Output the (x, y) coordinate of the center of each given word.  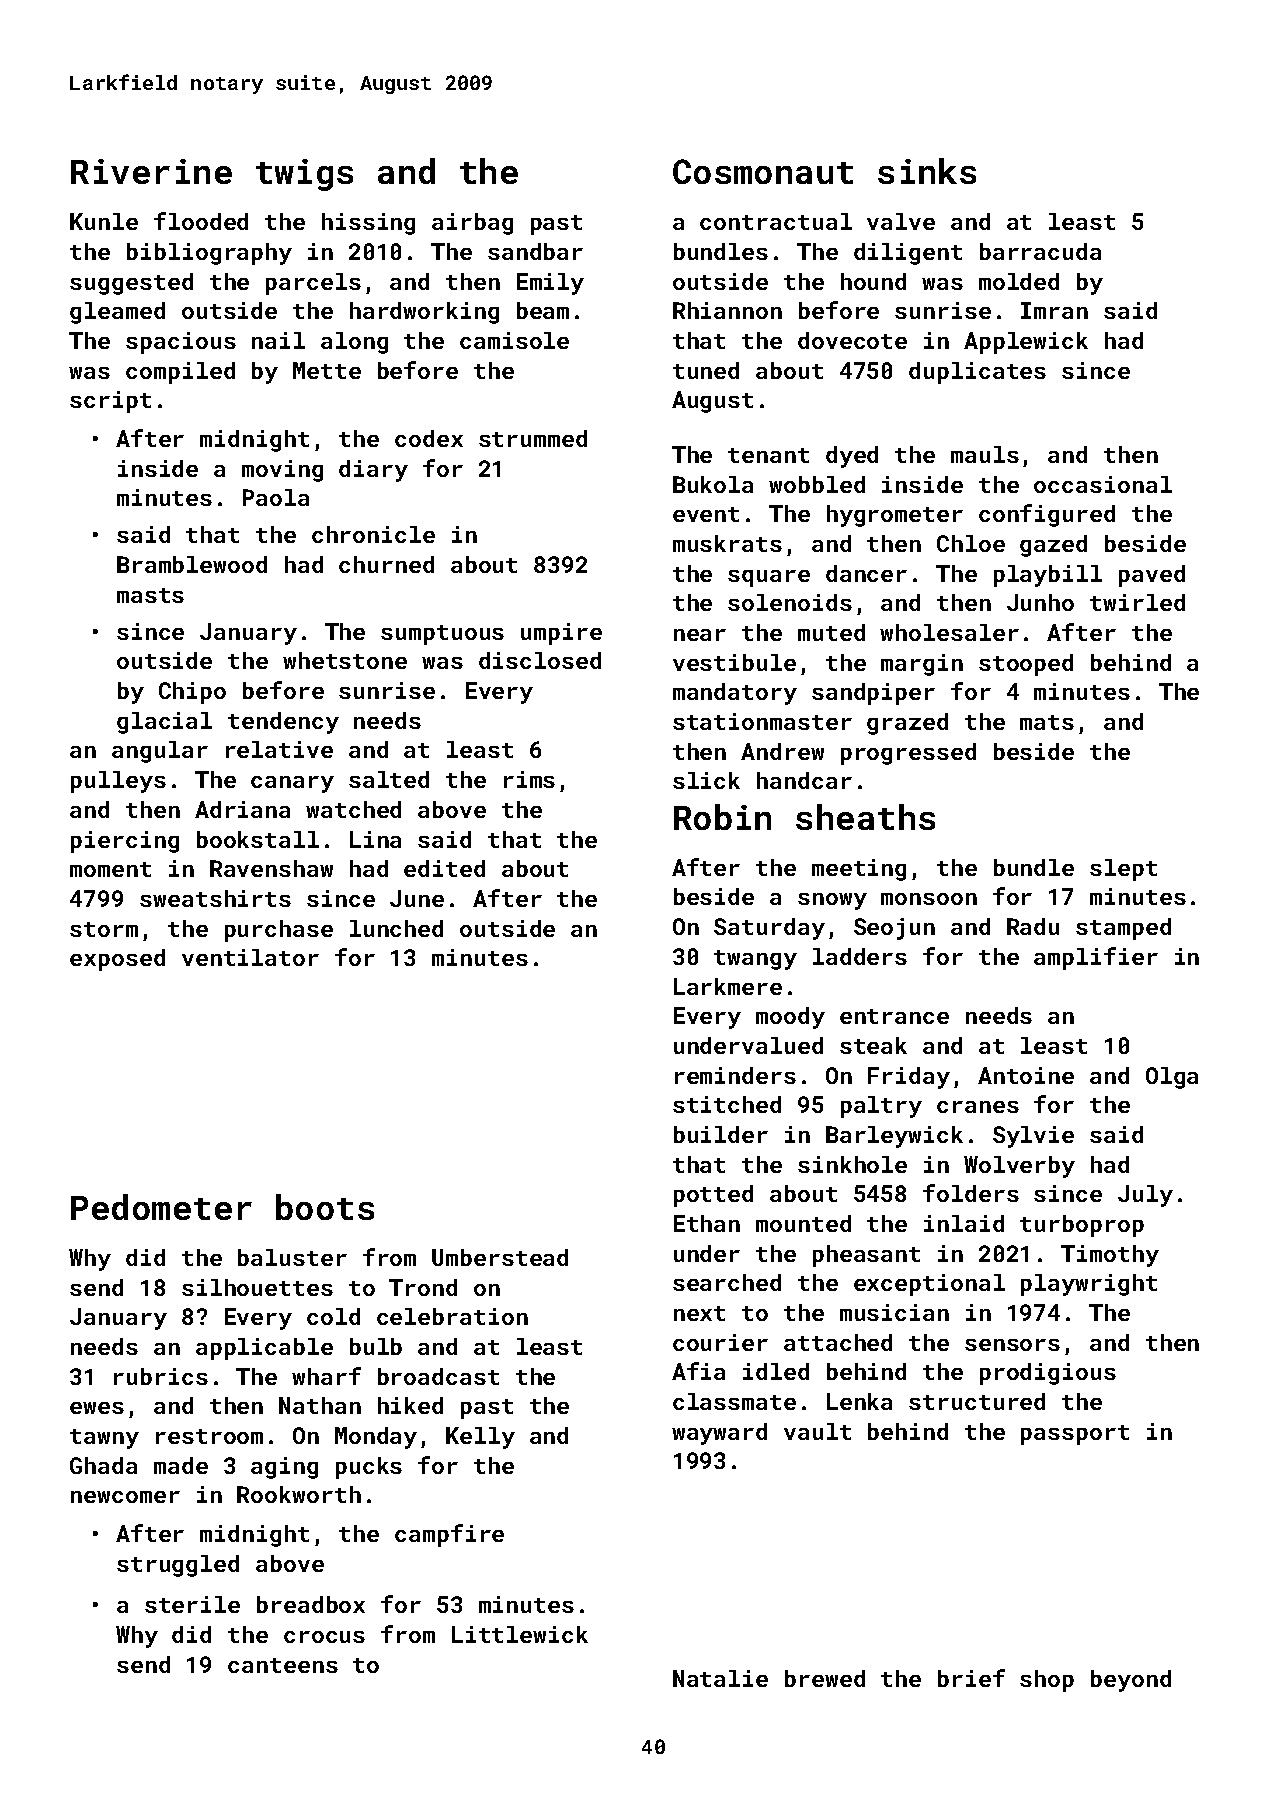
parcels (313, 284)
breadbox (311, 1604)
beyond (1131, 1681)
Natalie (720, 1678)
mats (1047, 722)
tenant (768, 455)
